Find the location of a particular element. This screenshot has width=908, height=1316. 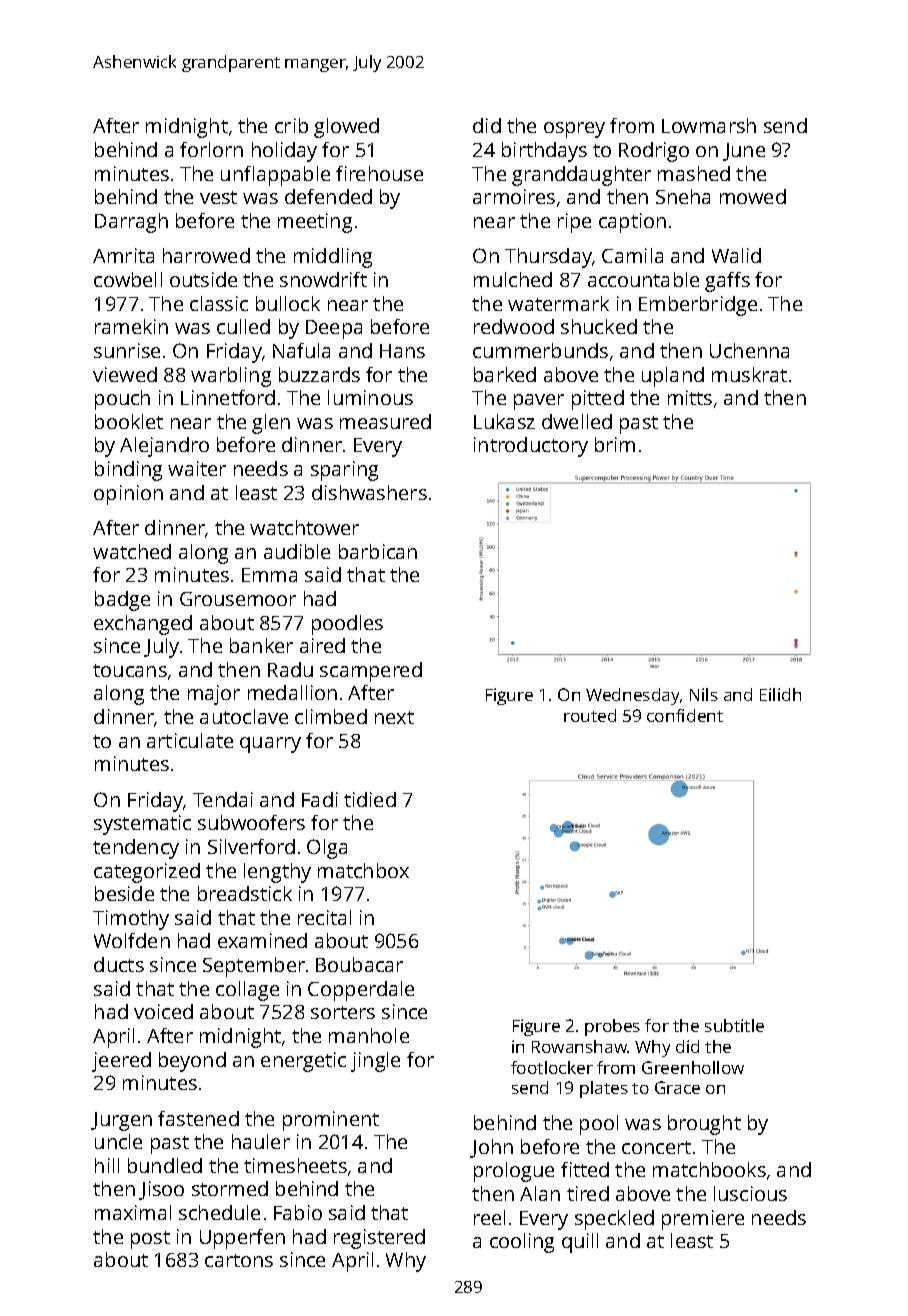

post is located at coordinates (150, 1240).
